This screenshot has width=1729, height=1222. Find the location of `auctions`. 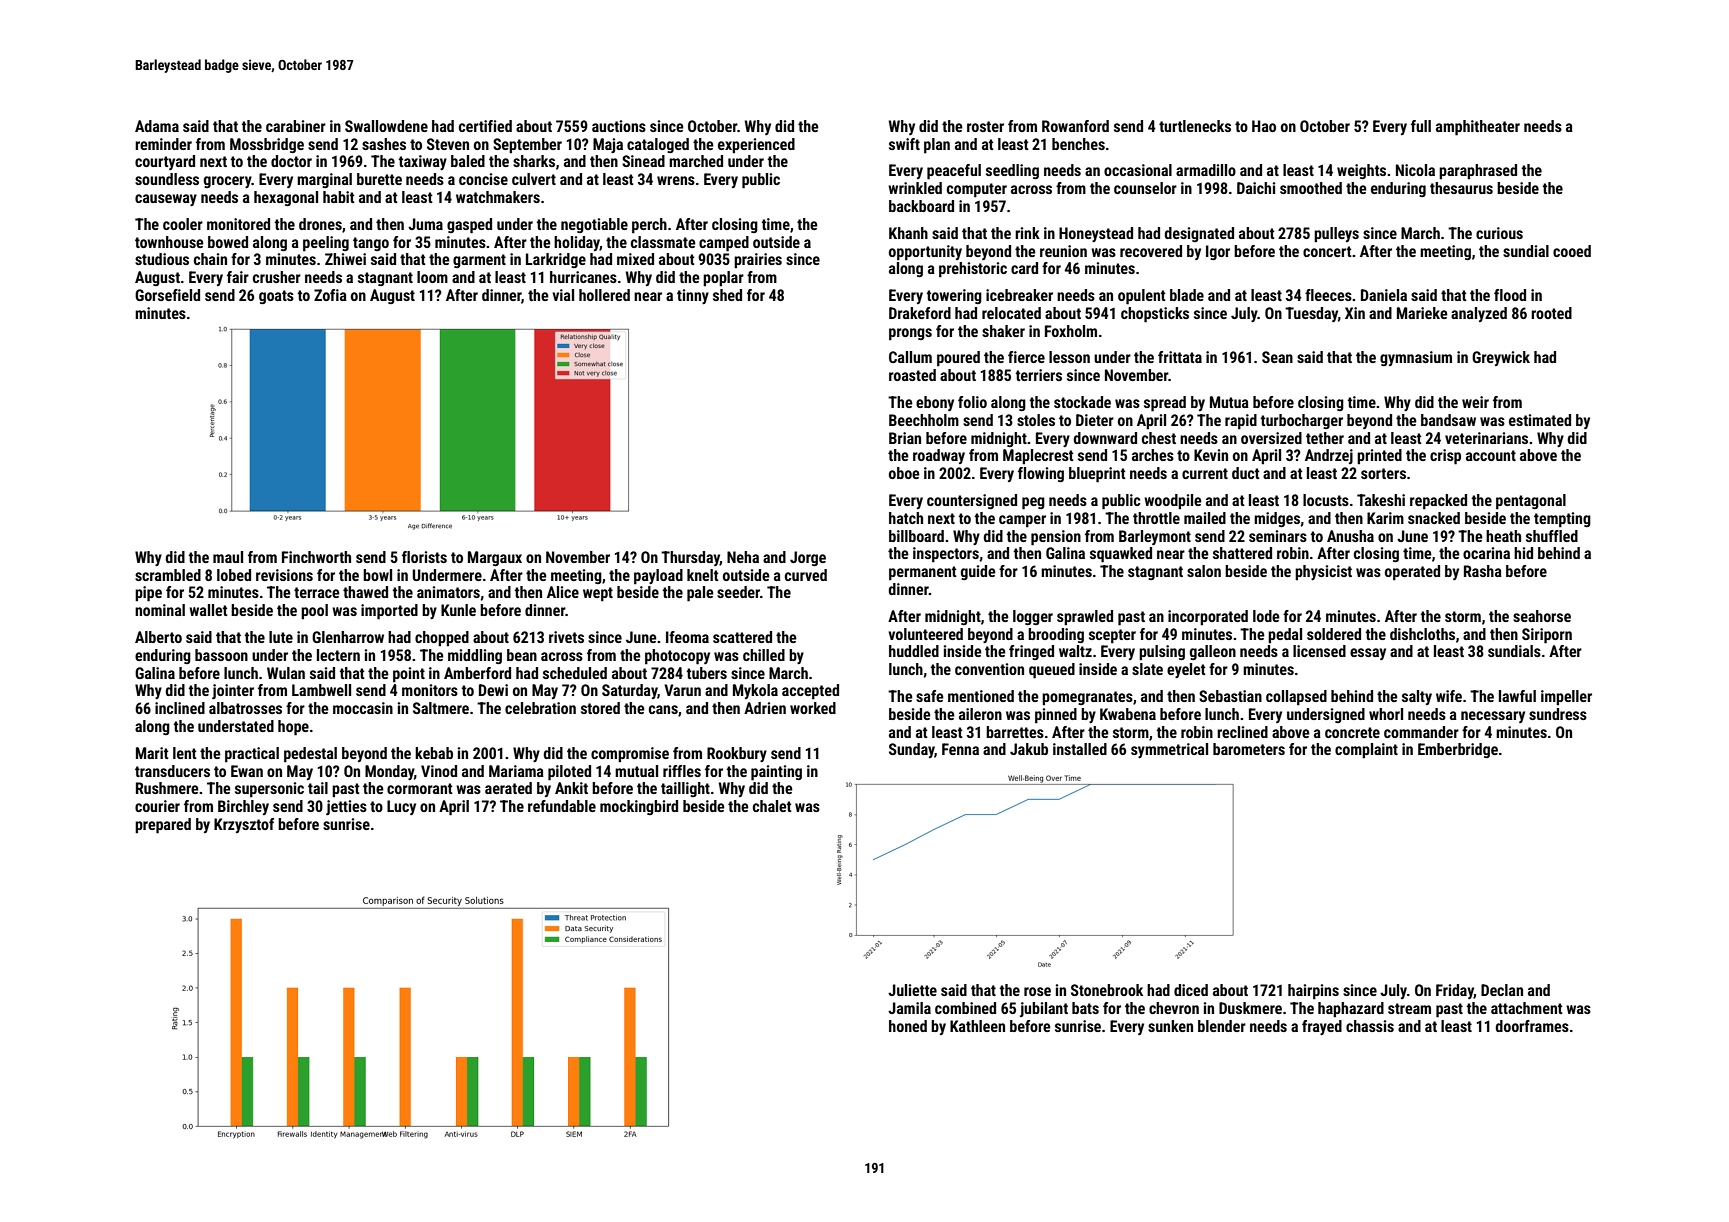

auctions is located at coordinates (619, 126).
